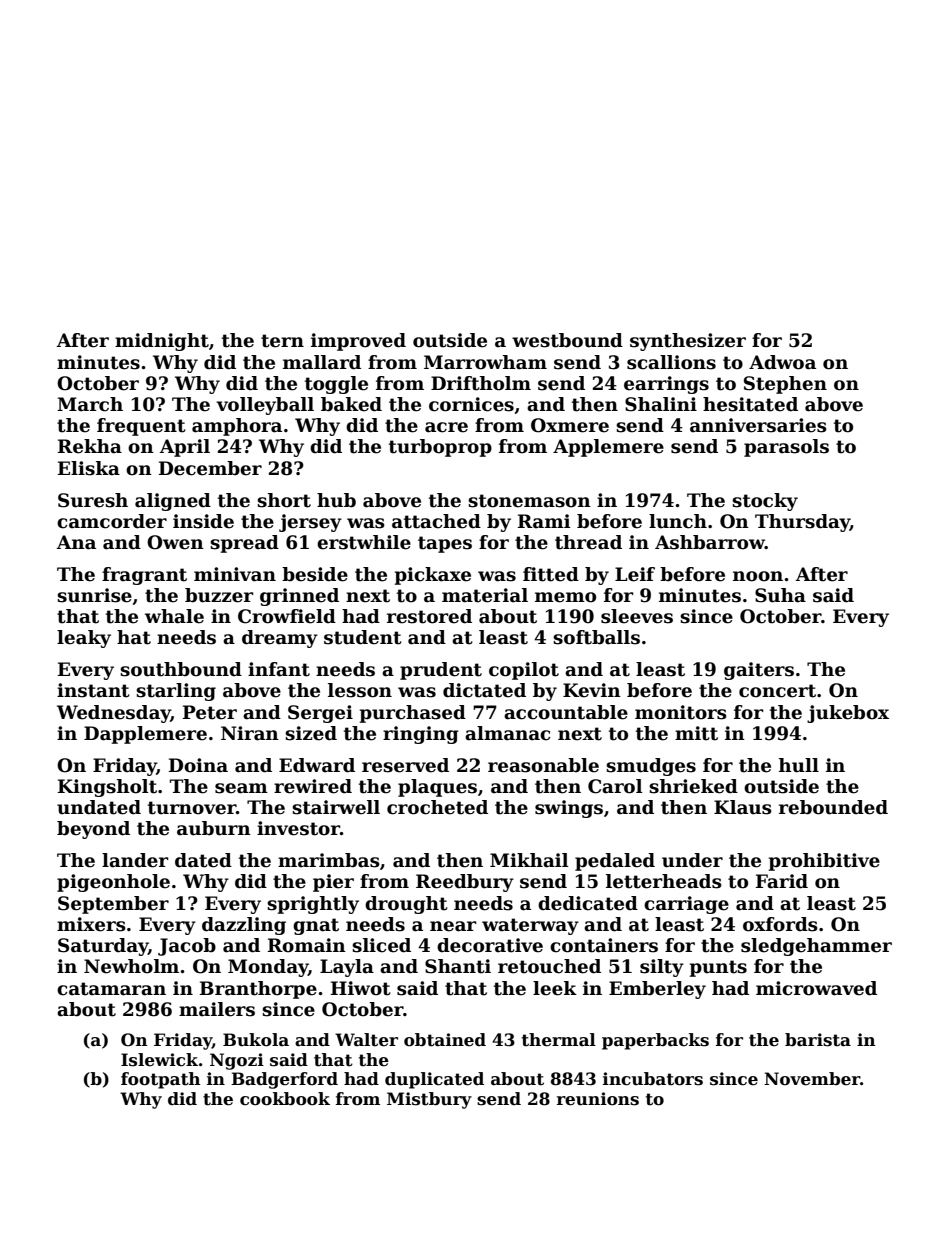 This document has height=1233, width=952. What do you see at coordinates (765, 502) in the document?
I see `stocky` at bounding box center [765, 502].
